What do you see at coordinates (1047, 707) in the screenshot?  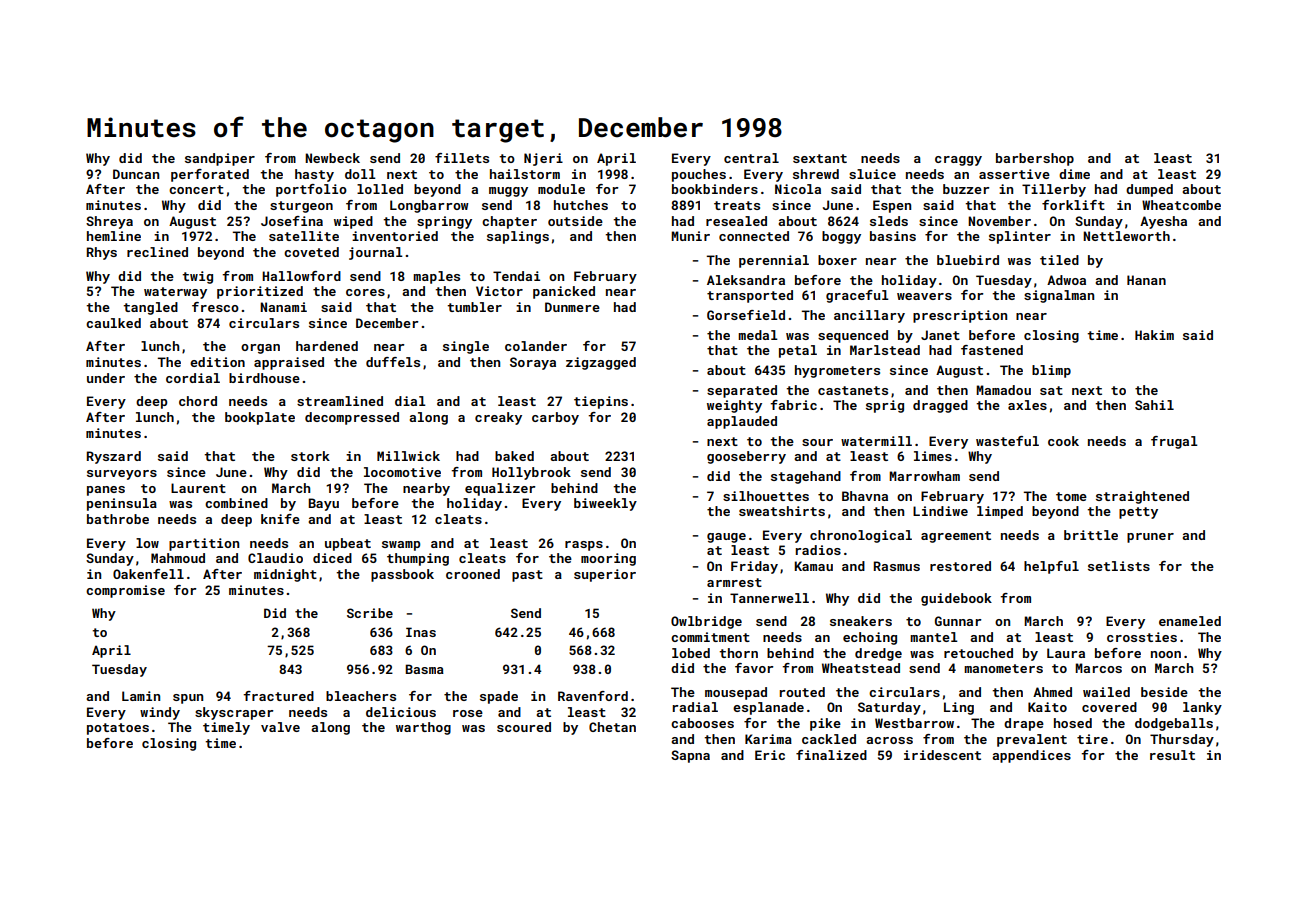 I see `Kaito` at bounding box center [1047, 707].
